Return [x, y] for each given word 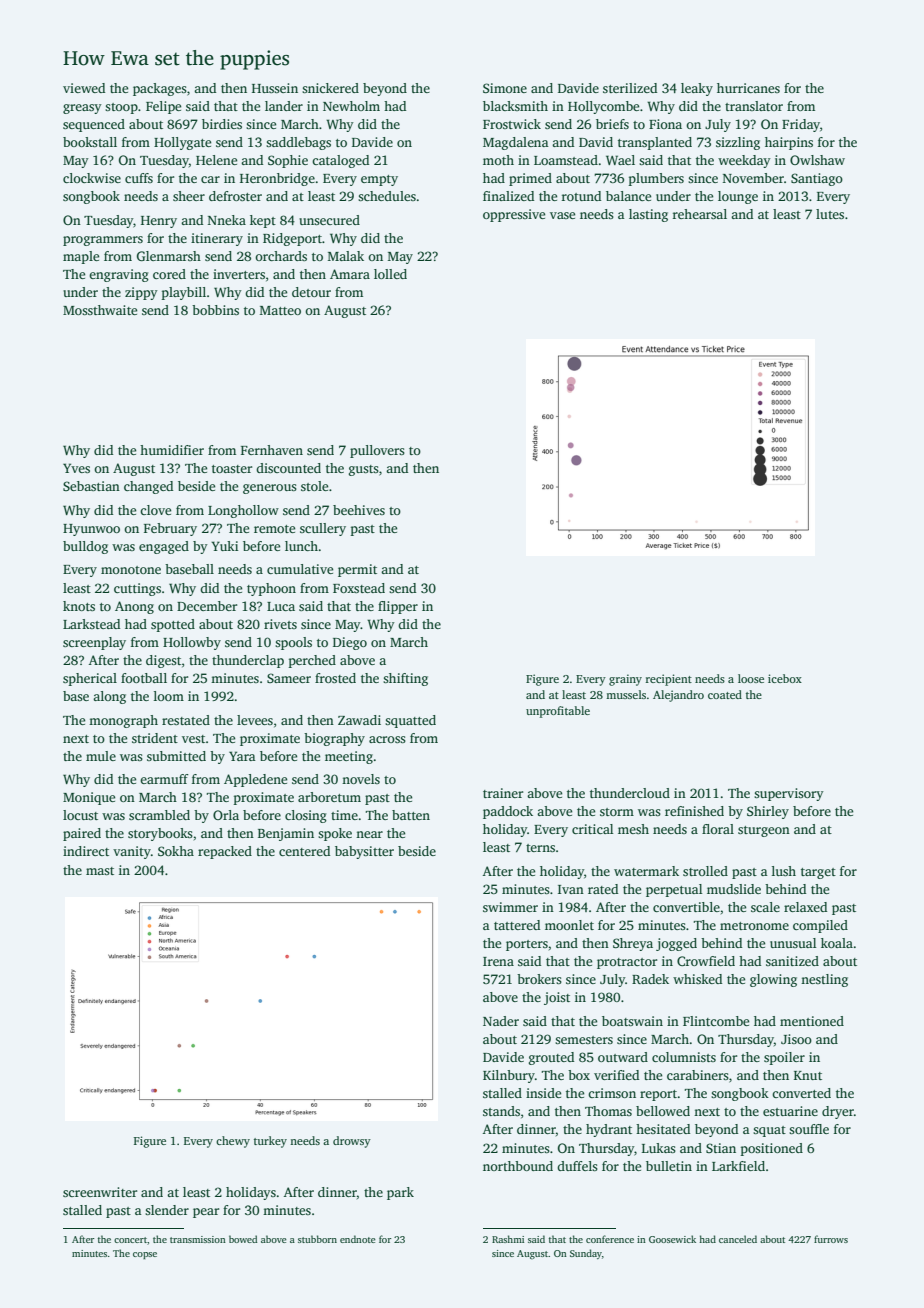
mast [100, 871]
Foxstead [359, 588]
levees [255, 720]
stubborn [317, 1239]
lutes [830, 214]
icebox [785, 678]
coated [725, 694]
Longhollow [243, 511]
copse [145, 1255]
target [818, 873]
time [344, 815]
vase [562, 215]
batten [411, 815]
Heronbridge [277, 179]
